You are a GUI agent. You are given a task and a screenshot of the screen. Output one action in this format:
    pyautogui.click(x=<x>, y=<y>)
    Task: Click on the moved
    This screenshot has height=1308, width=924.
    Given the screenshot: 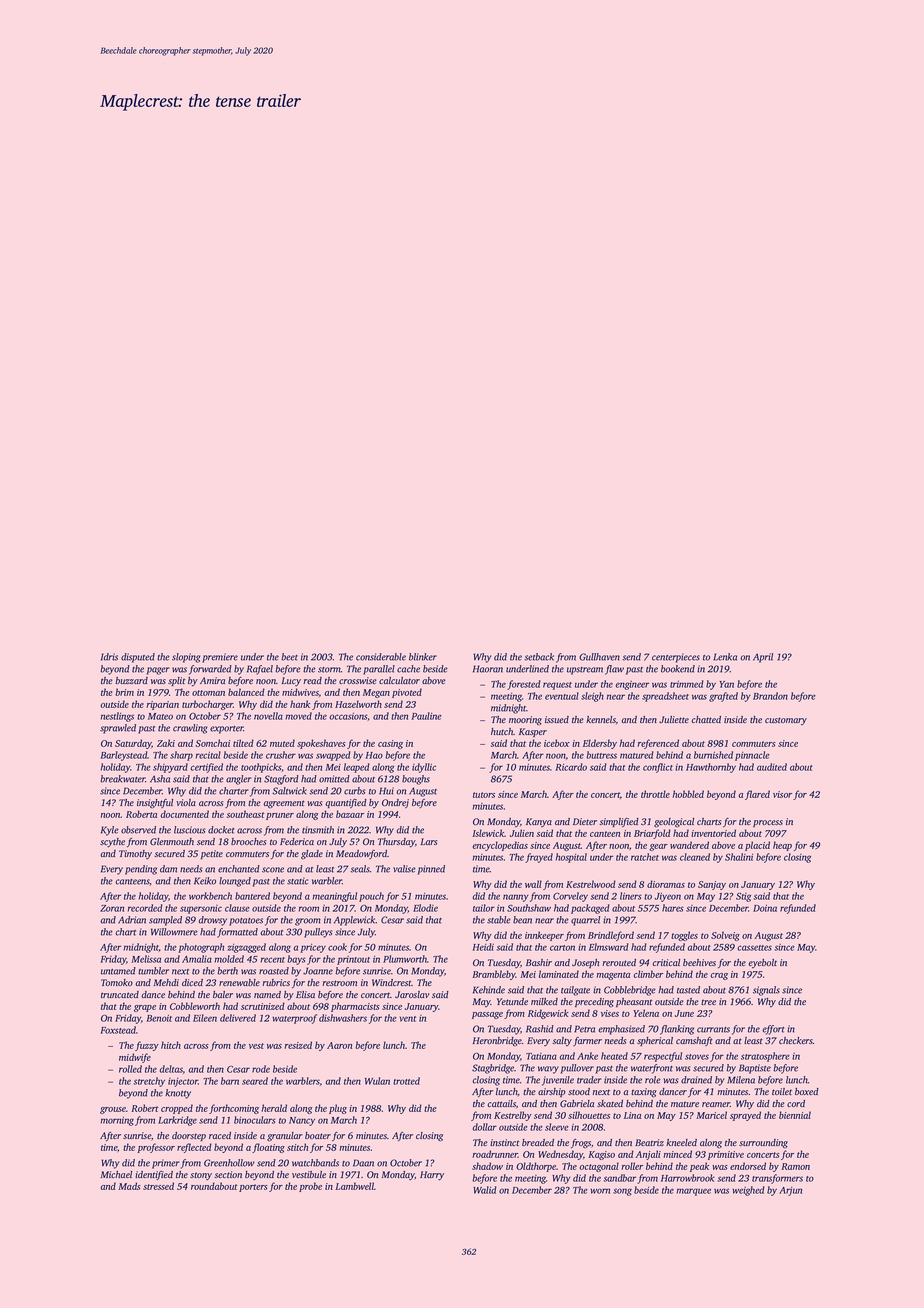 What is the action you would take?
    pyautogui.click(x=299, y=716)
